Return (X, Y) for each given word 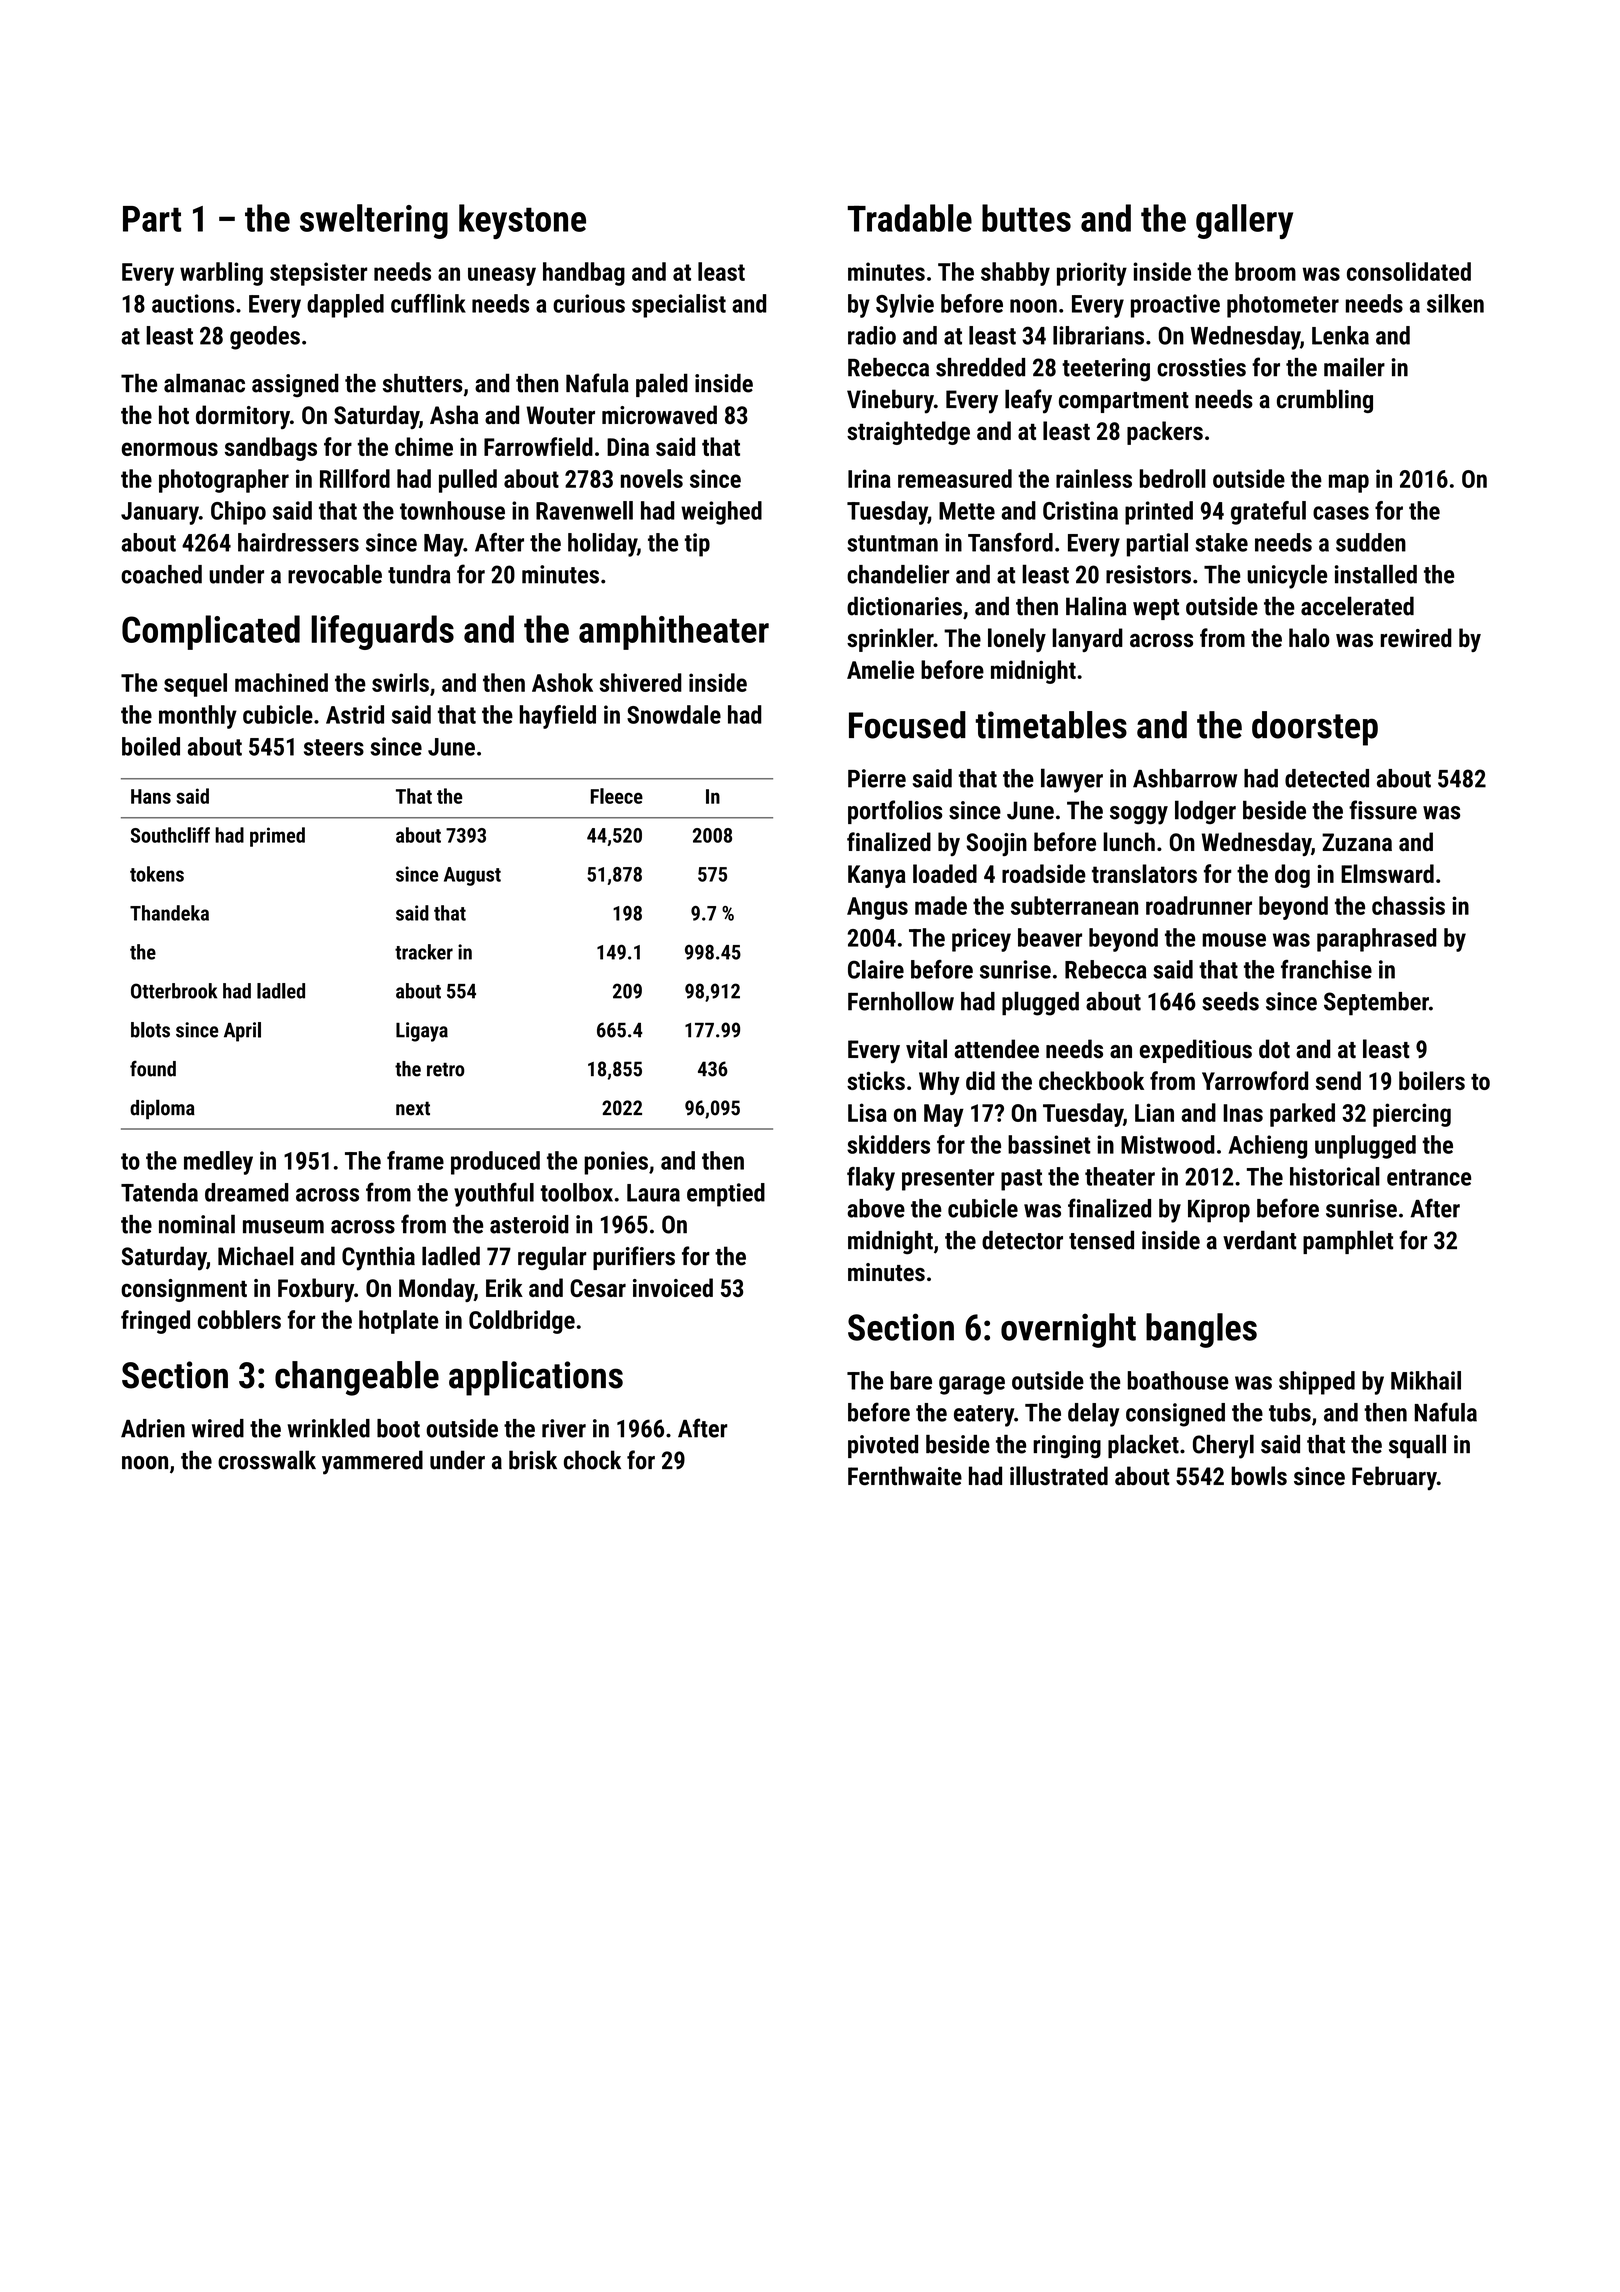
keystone (522, 221)
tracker (424, 952)
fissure (1383, 810)
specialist (679, 306)
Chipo (238, 513)
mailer (1354, 367)
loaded (945, 873)
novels (652, 478)
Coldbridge (522, 1322)
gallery (1244, 221)
